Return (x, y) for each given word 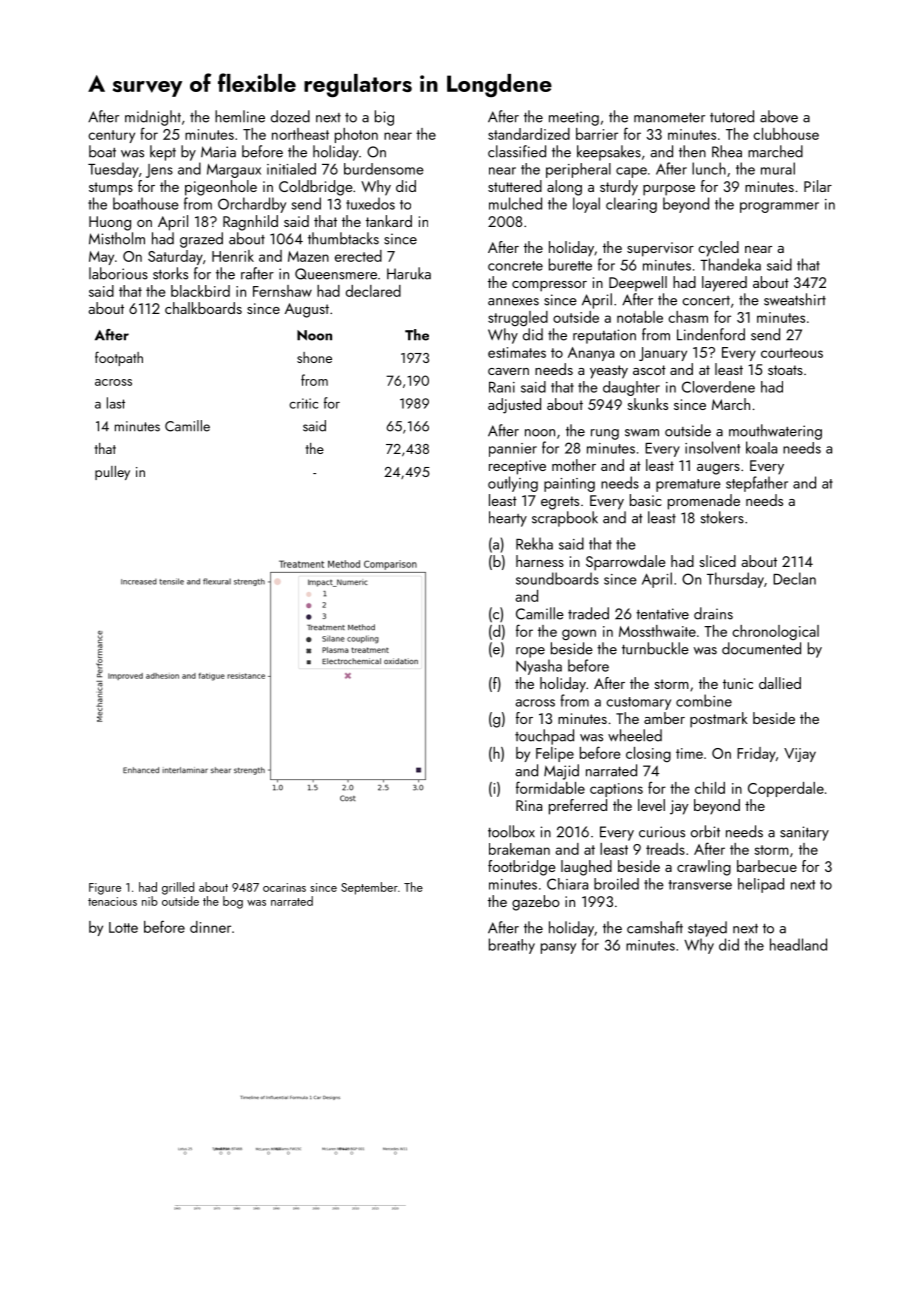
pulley (112, 473)
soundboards (557, 578)
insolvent (712, 447)
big (384, 118)
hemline (240, 116)
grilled (178, 888)
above (779, 116)
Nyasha (539, 667)
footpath (119, 358)
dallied (780, 683)
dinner (210, 927)
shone (314, 357)
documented (761, 648)
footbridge (521, 868)
